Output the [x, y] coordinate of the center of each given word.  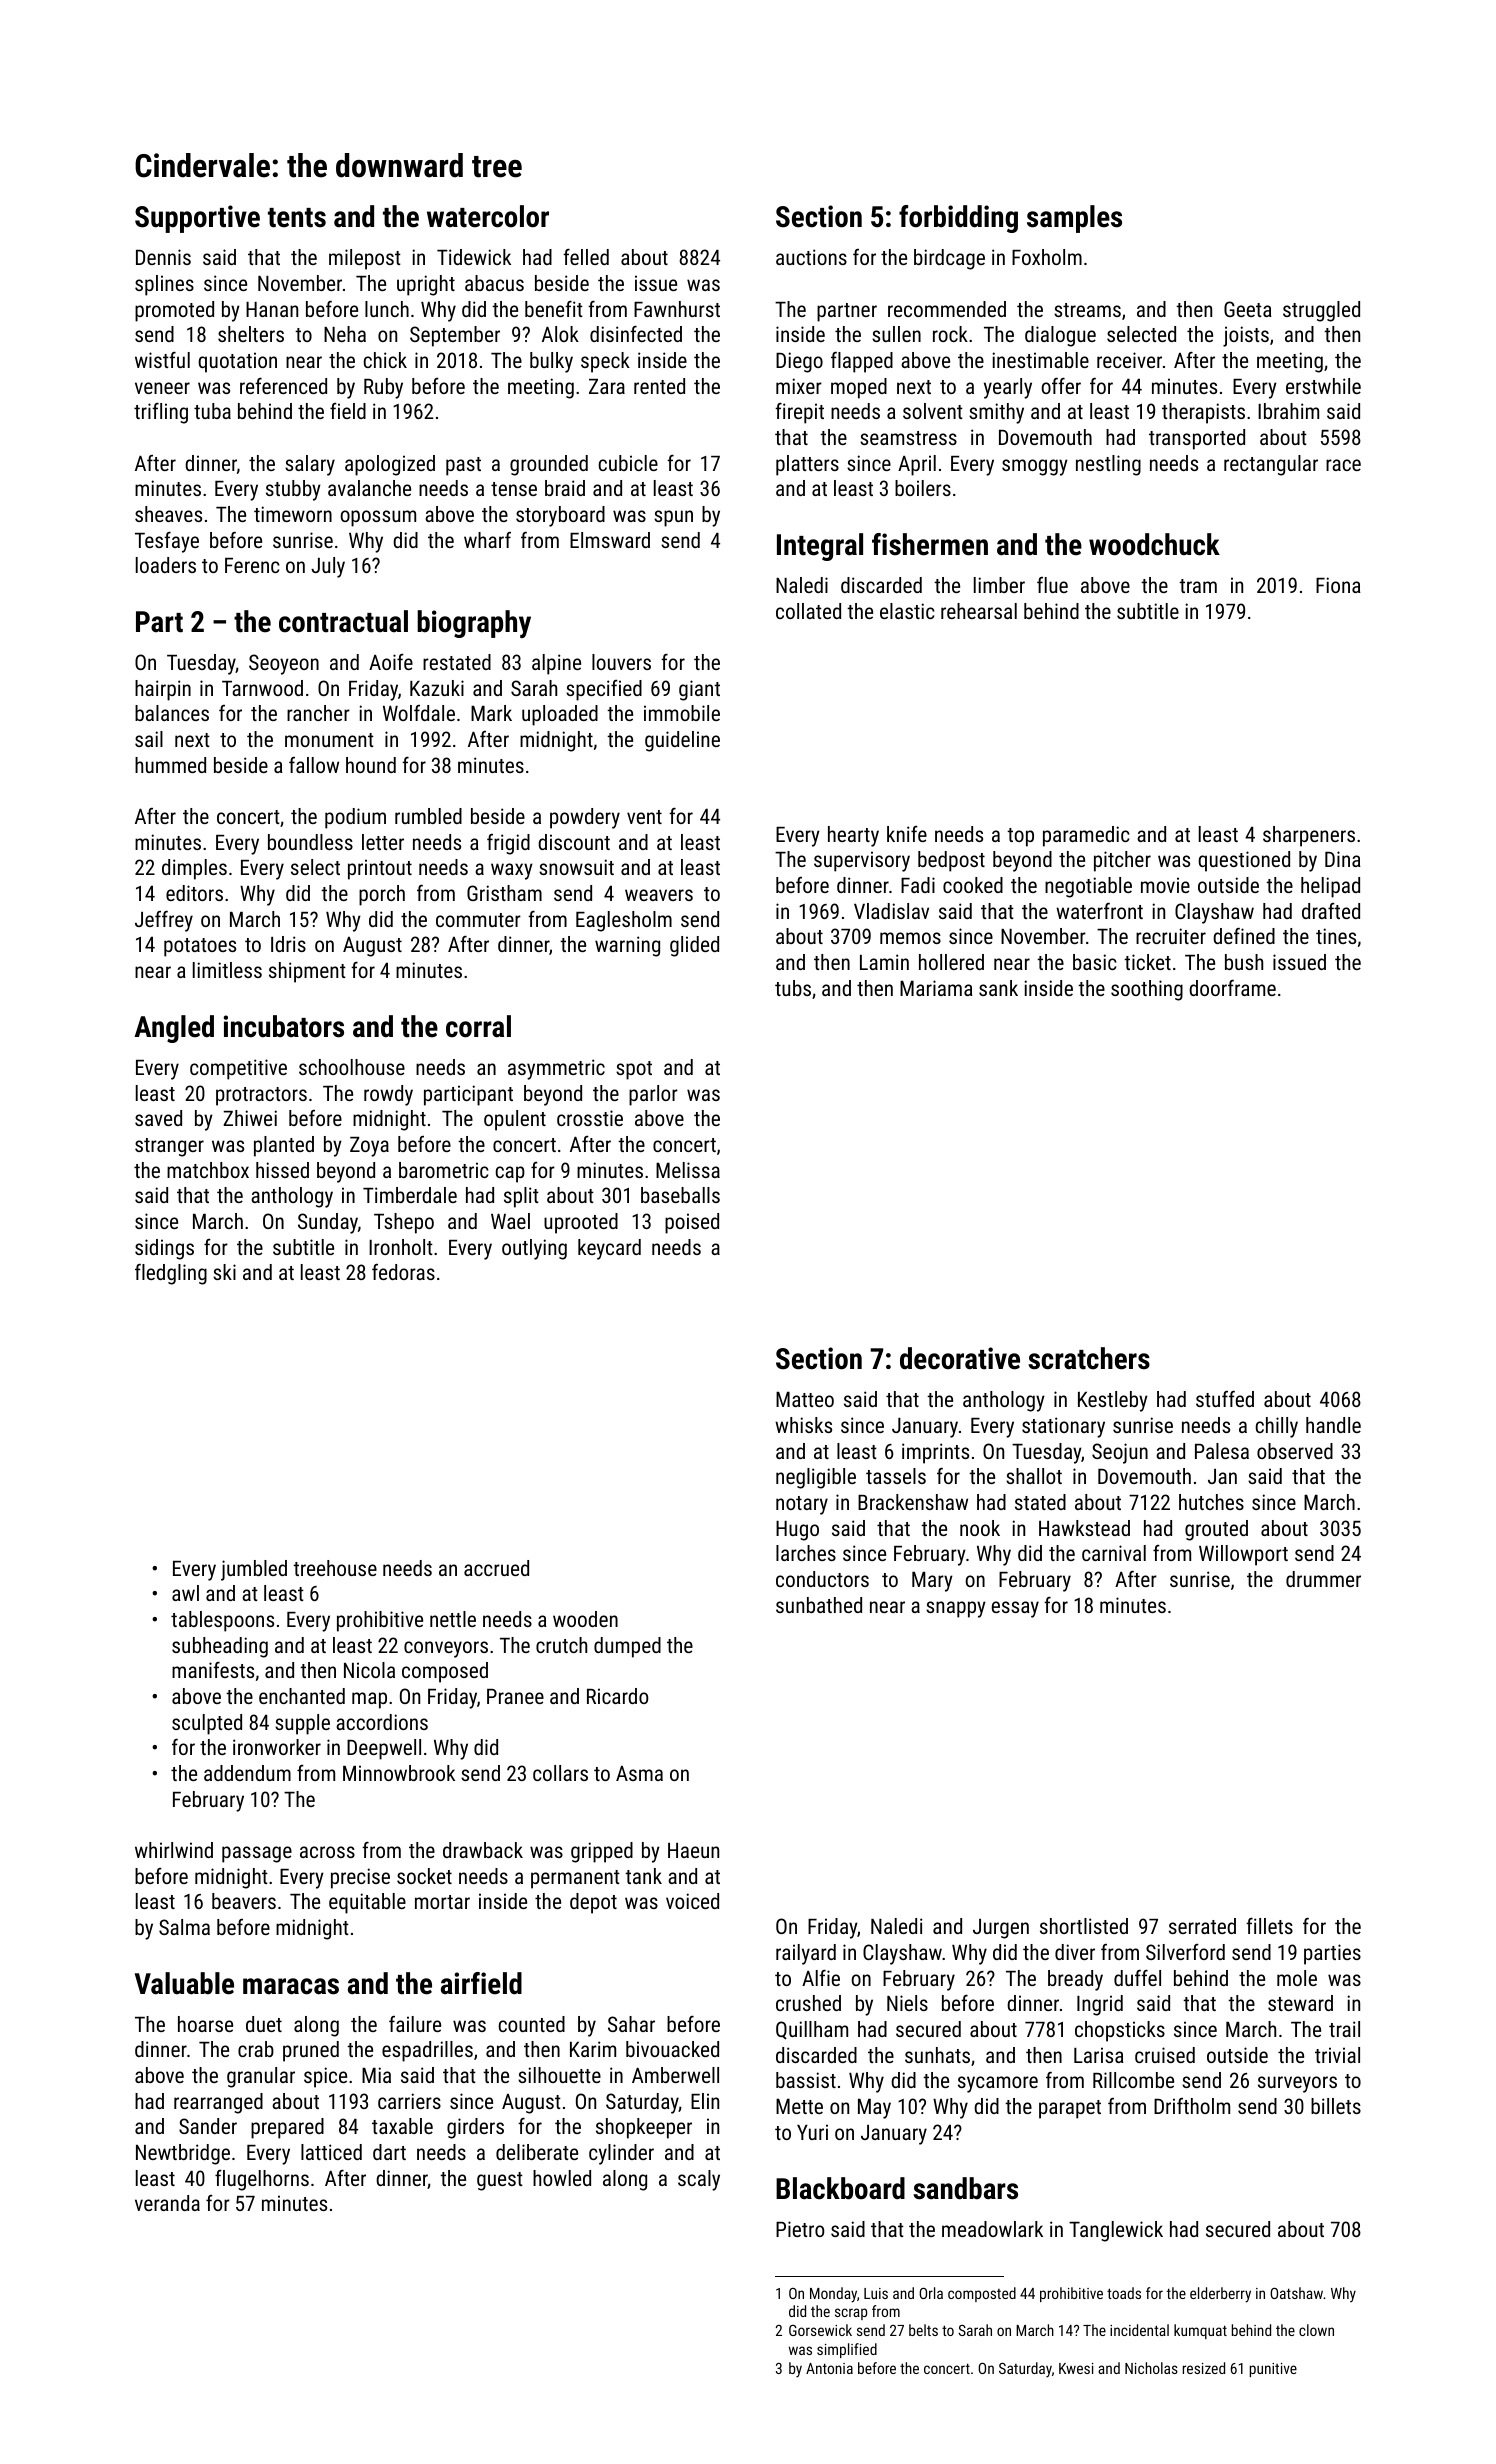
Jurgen [1001, 1929]
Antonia [829, 2368]
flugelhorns [262, 2180]
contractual [343, 621]
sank [998, 988]
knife [907, 834]
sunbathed [819, 1605]
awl [185, 1593]
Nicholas [1151, 2368]
